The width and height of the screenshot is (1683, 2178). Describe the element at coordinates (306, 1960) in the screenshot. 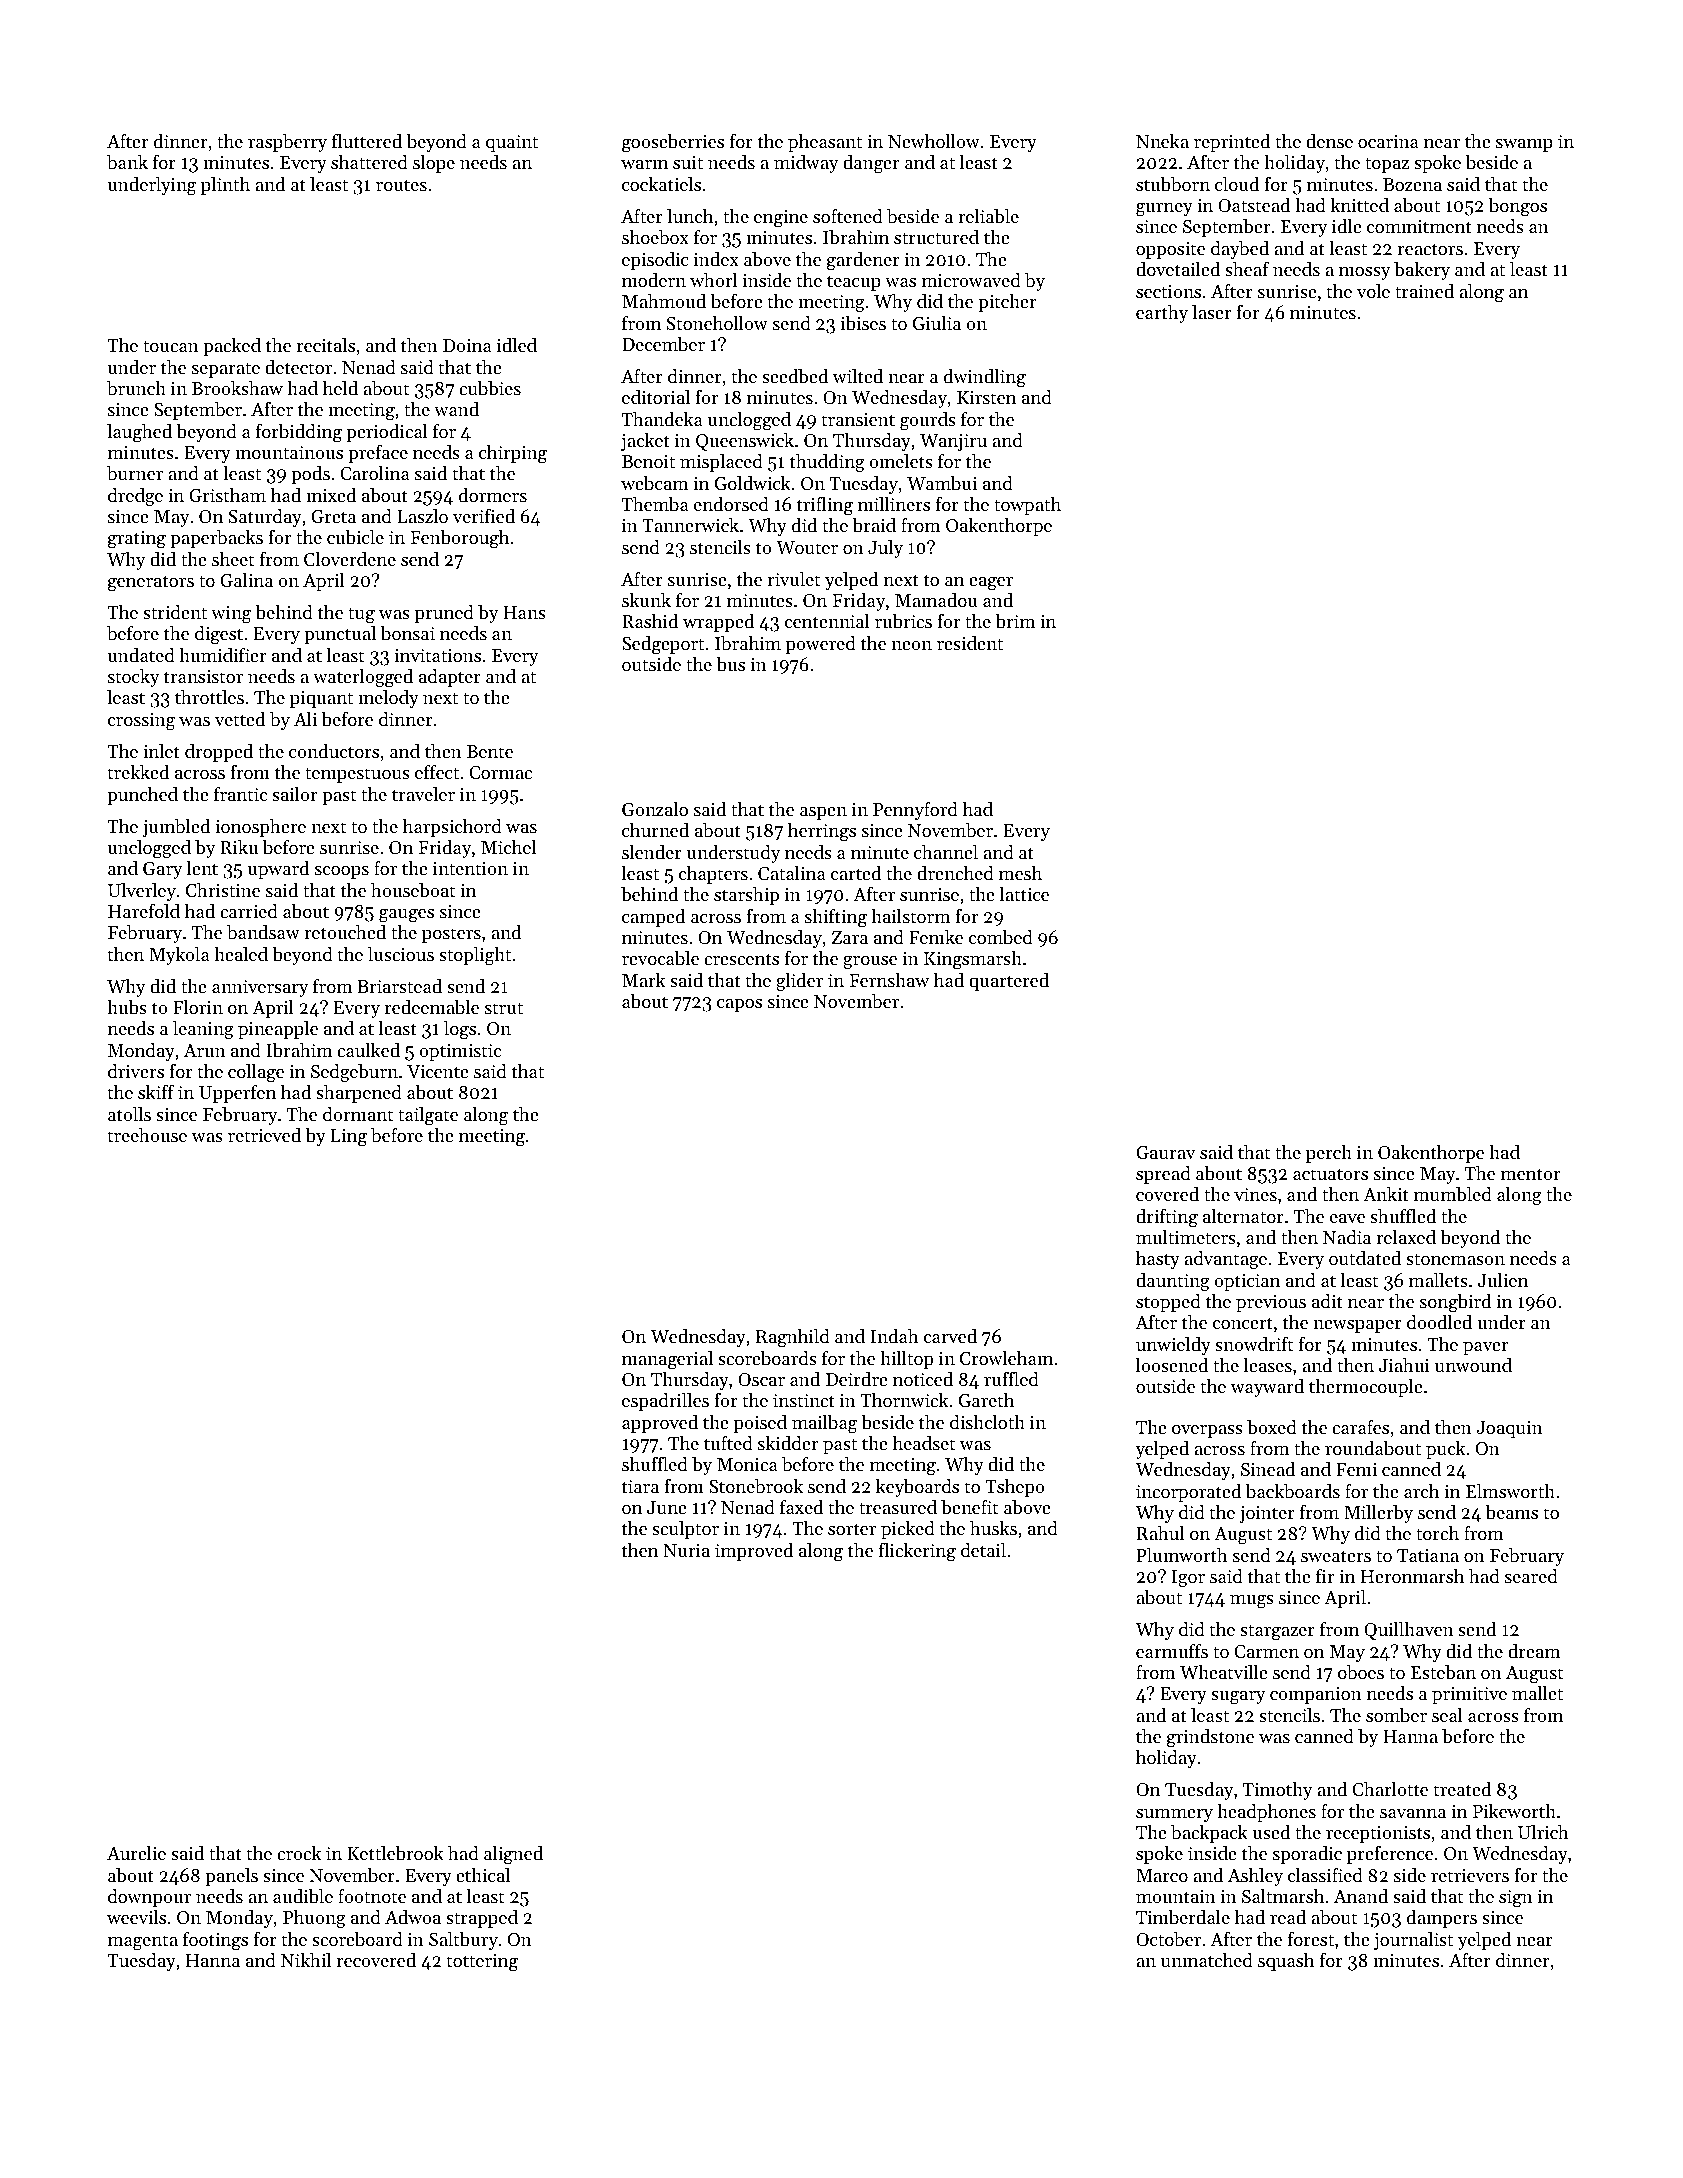

I see `Nikhil` at that location.
